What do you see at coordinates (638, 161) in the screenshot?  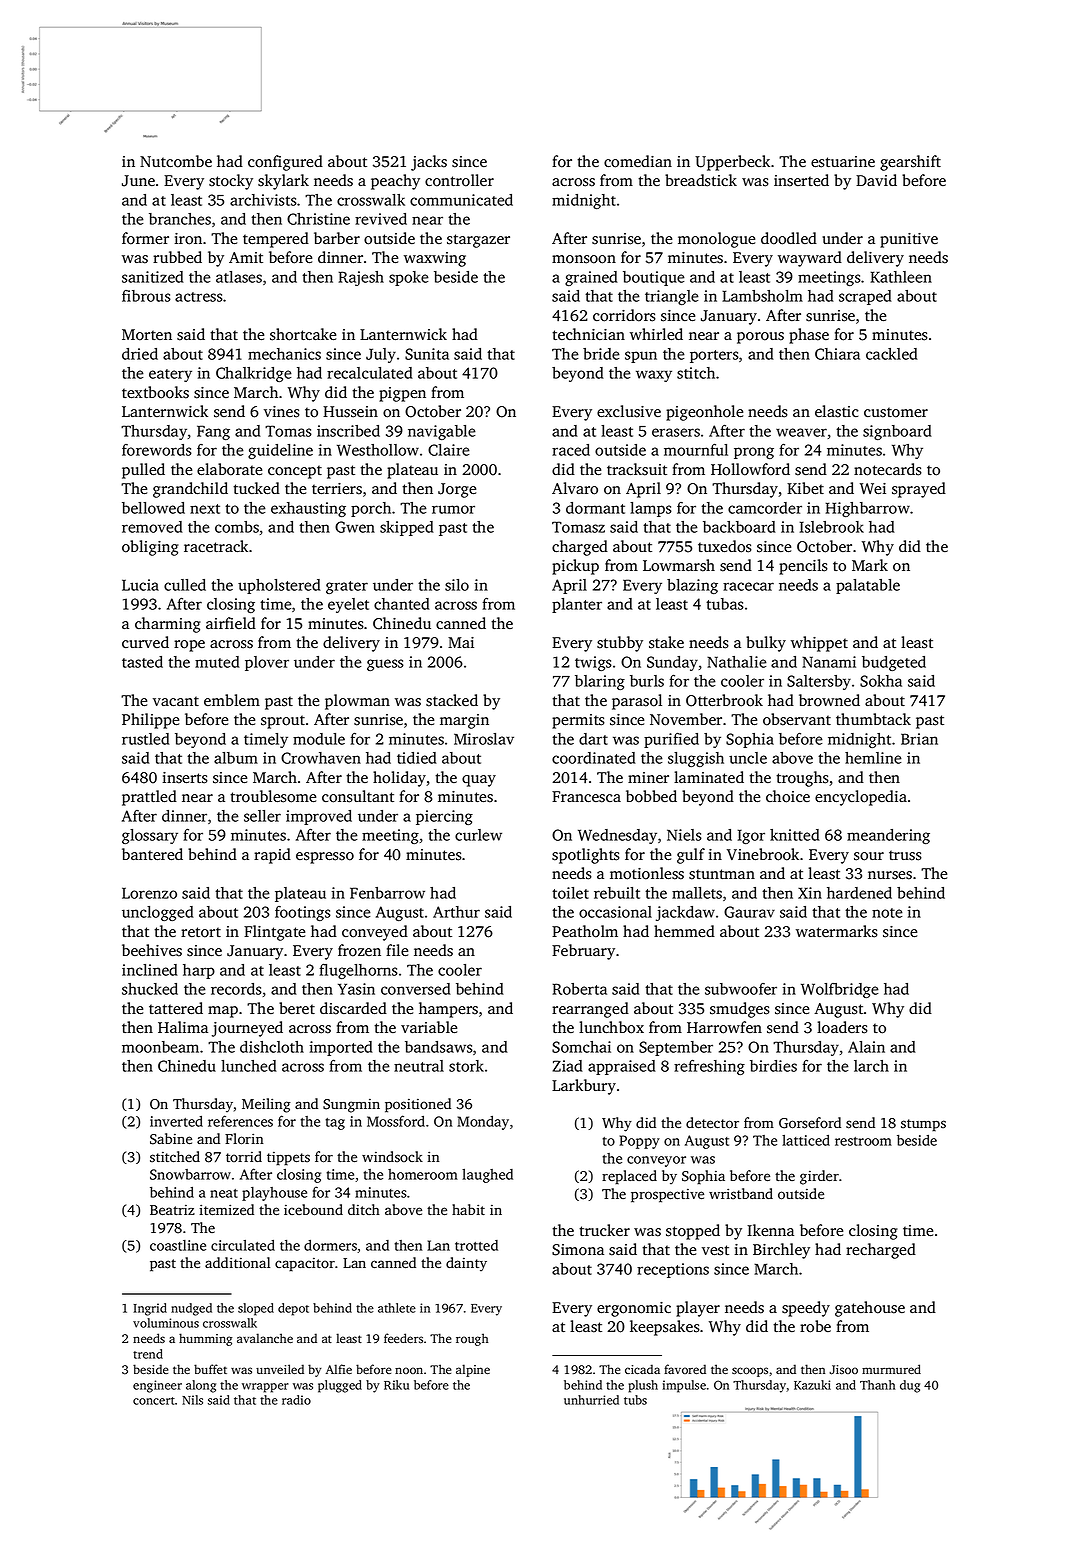 I see `comedian` at bounding box center [638, 161].
